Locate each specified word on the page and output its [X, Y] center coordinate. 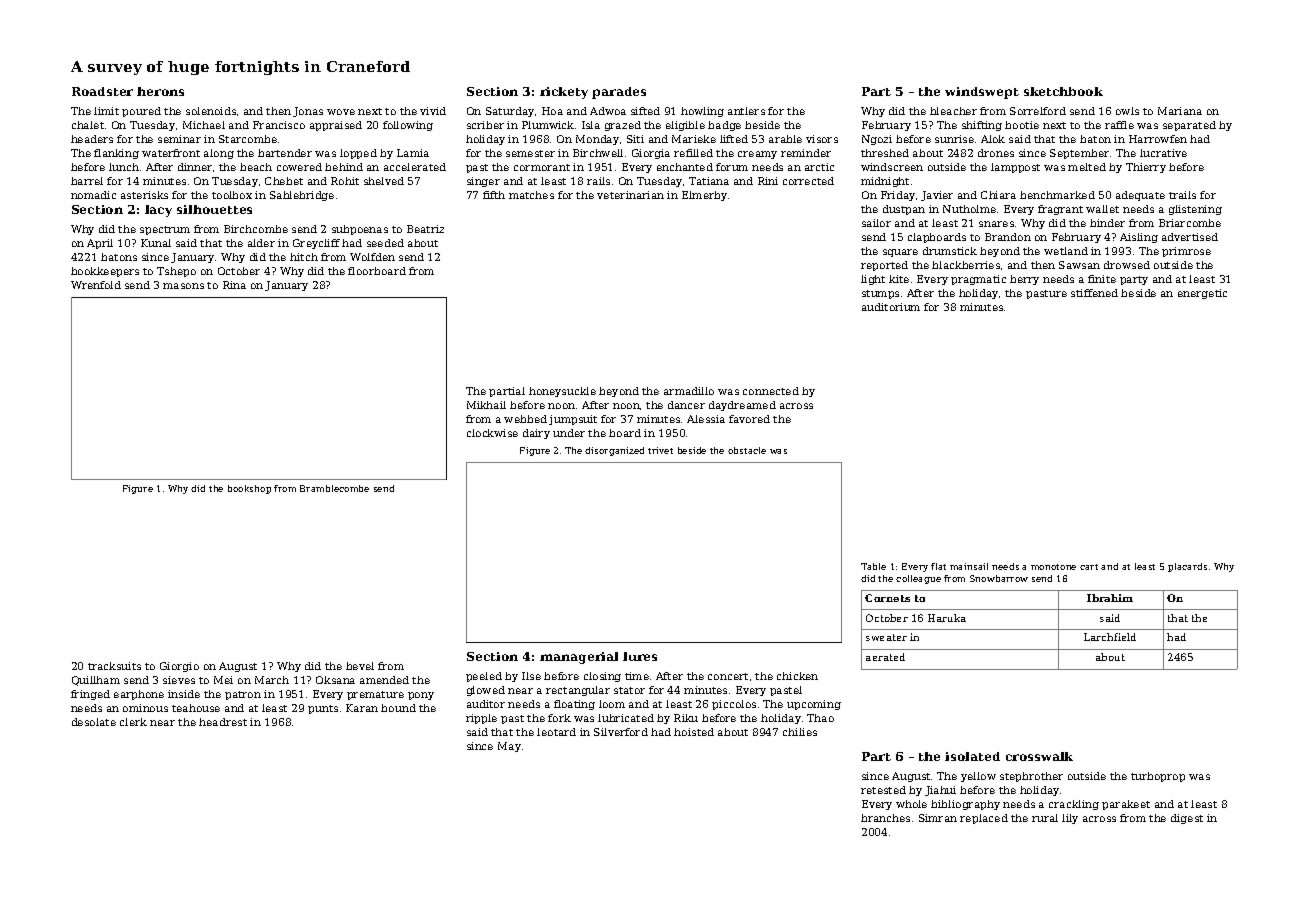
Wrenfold [96, 285]
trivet [660, 450]
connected [771, 391]
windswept [982, 93]
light [873, 280]
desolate [94, 722]
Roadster [102, 91]
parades [619, 93]
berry [1024, 280]
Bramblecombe [334, 488]
